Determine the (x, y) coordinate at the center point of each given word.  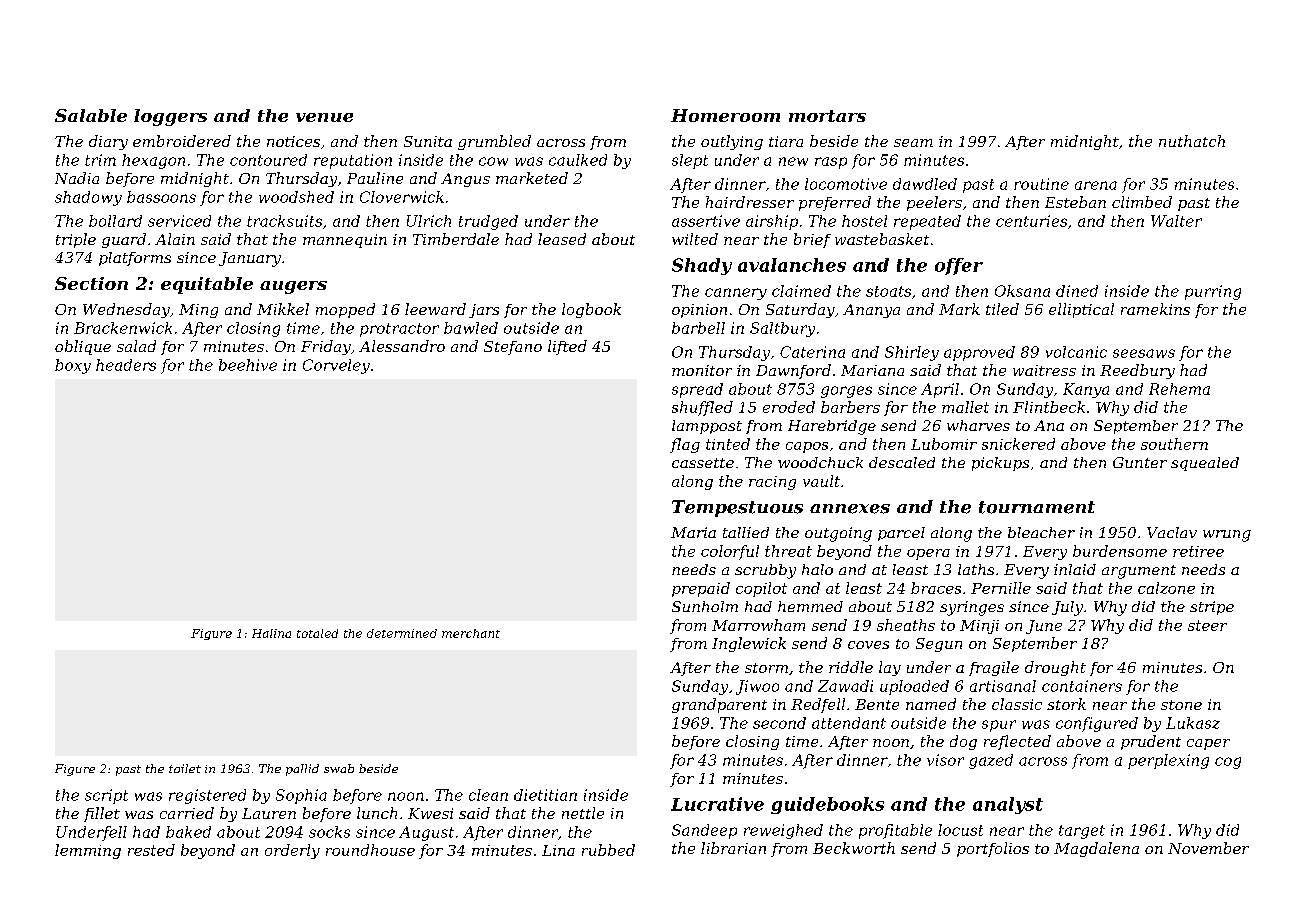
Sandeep (704, 831)
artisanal (1003, 686)
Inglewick (749, 644)
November (1208, 848)
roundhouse (370, 850)
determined (402, 633)
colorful (730, 552)
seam (913, 143)
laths (976, 569)
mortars (827, 116)
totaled (317, 633)
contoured (268, 160)
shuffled (702, 408)
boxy (73, 366)
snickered (1018, 444)
